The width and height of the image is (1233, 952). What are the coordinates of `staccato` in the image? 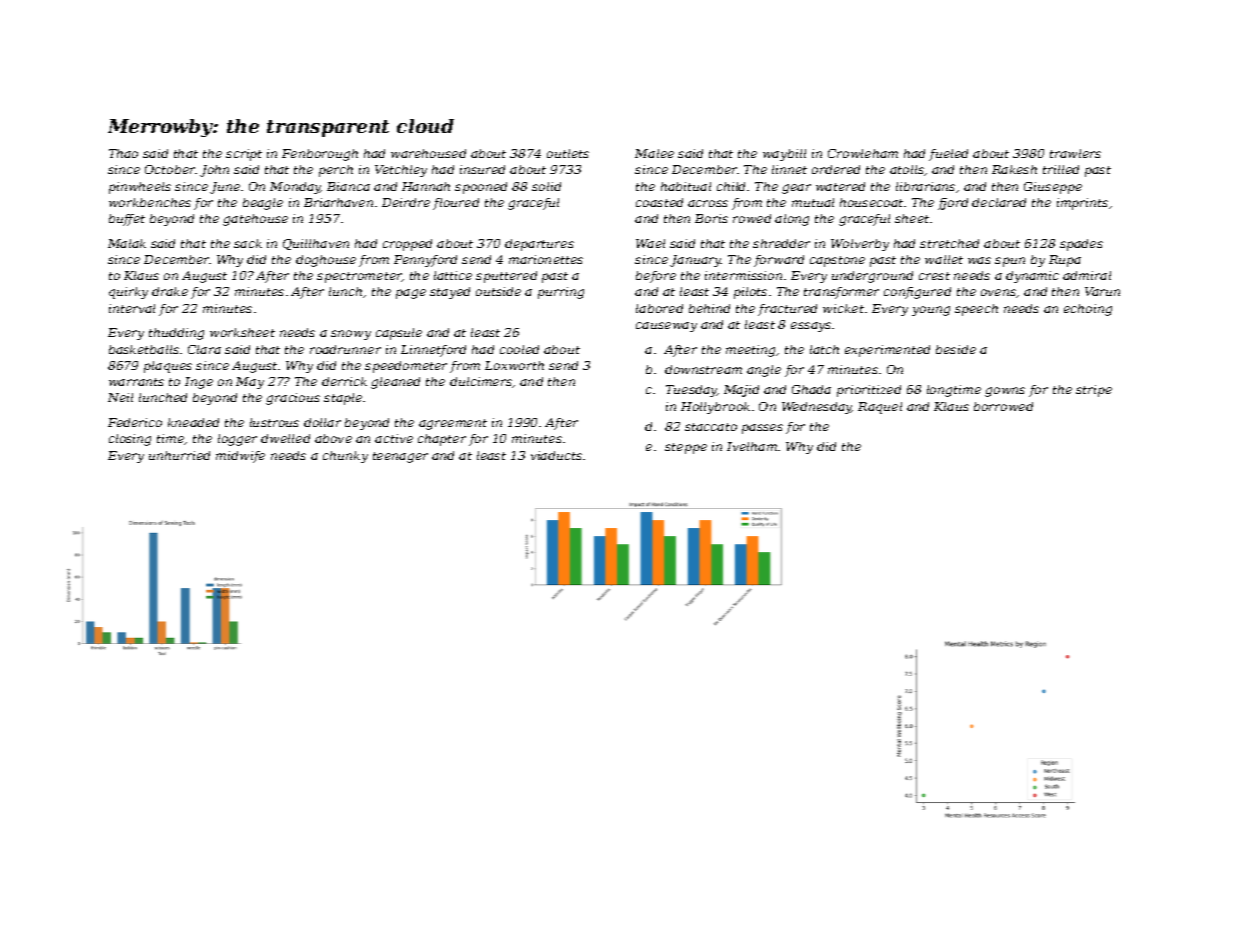 It's located at (711, 427).
